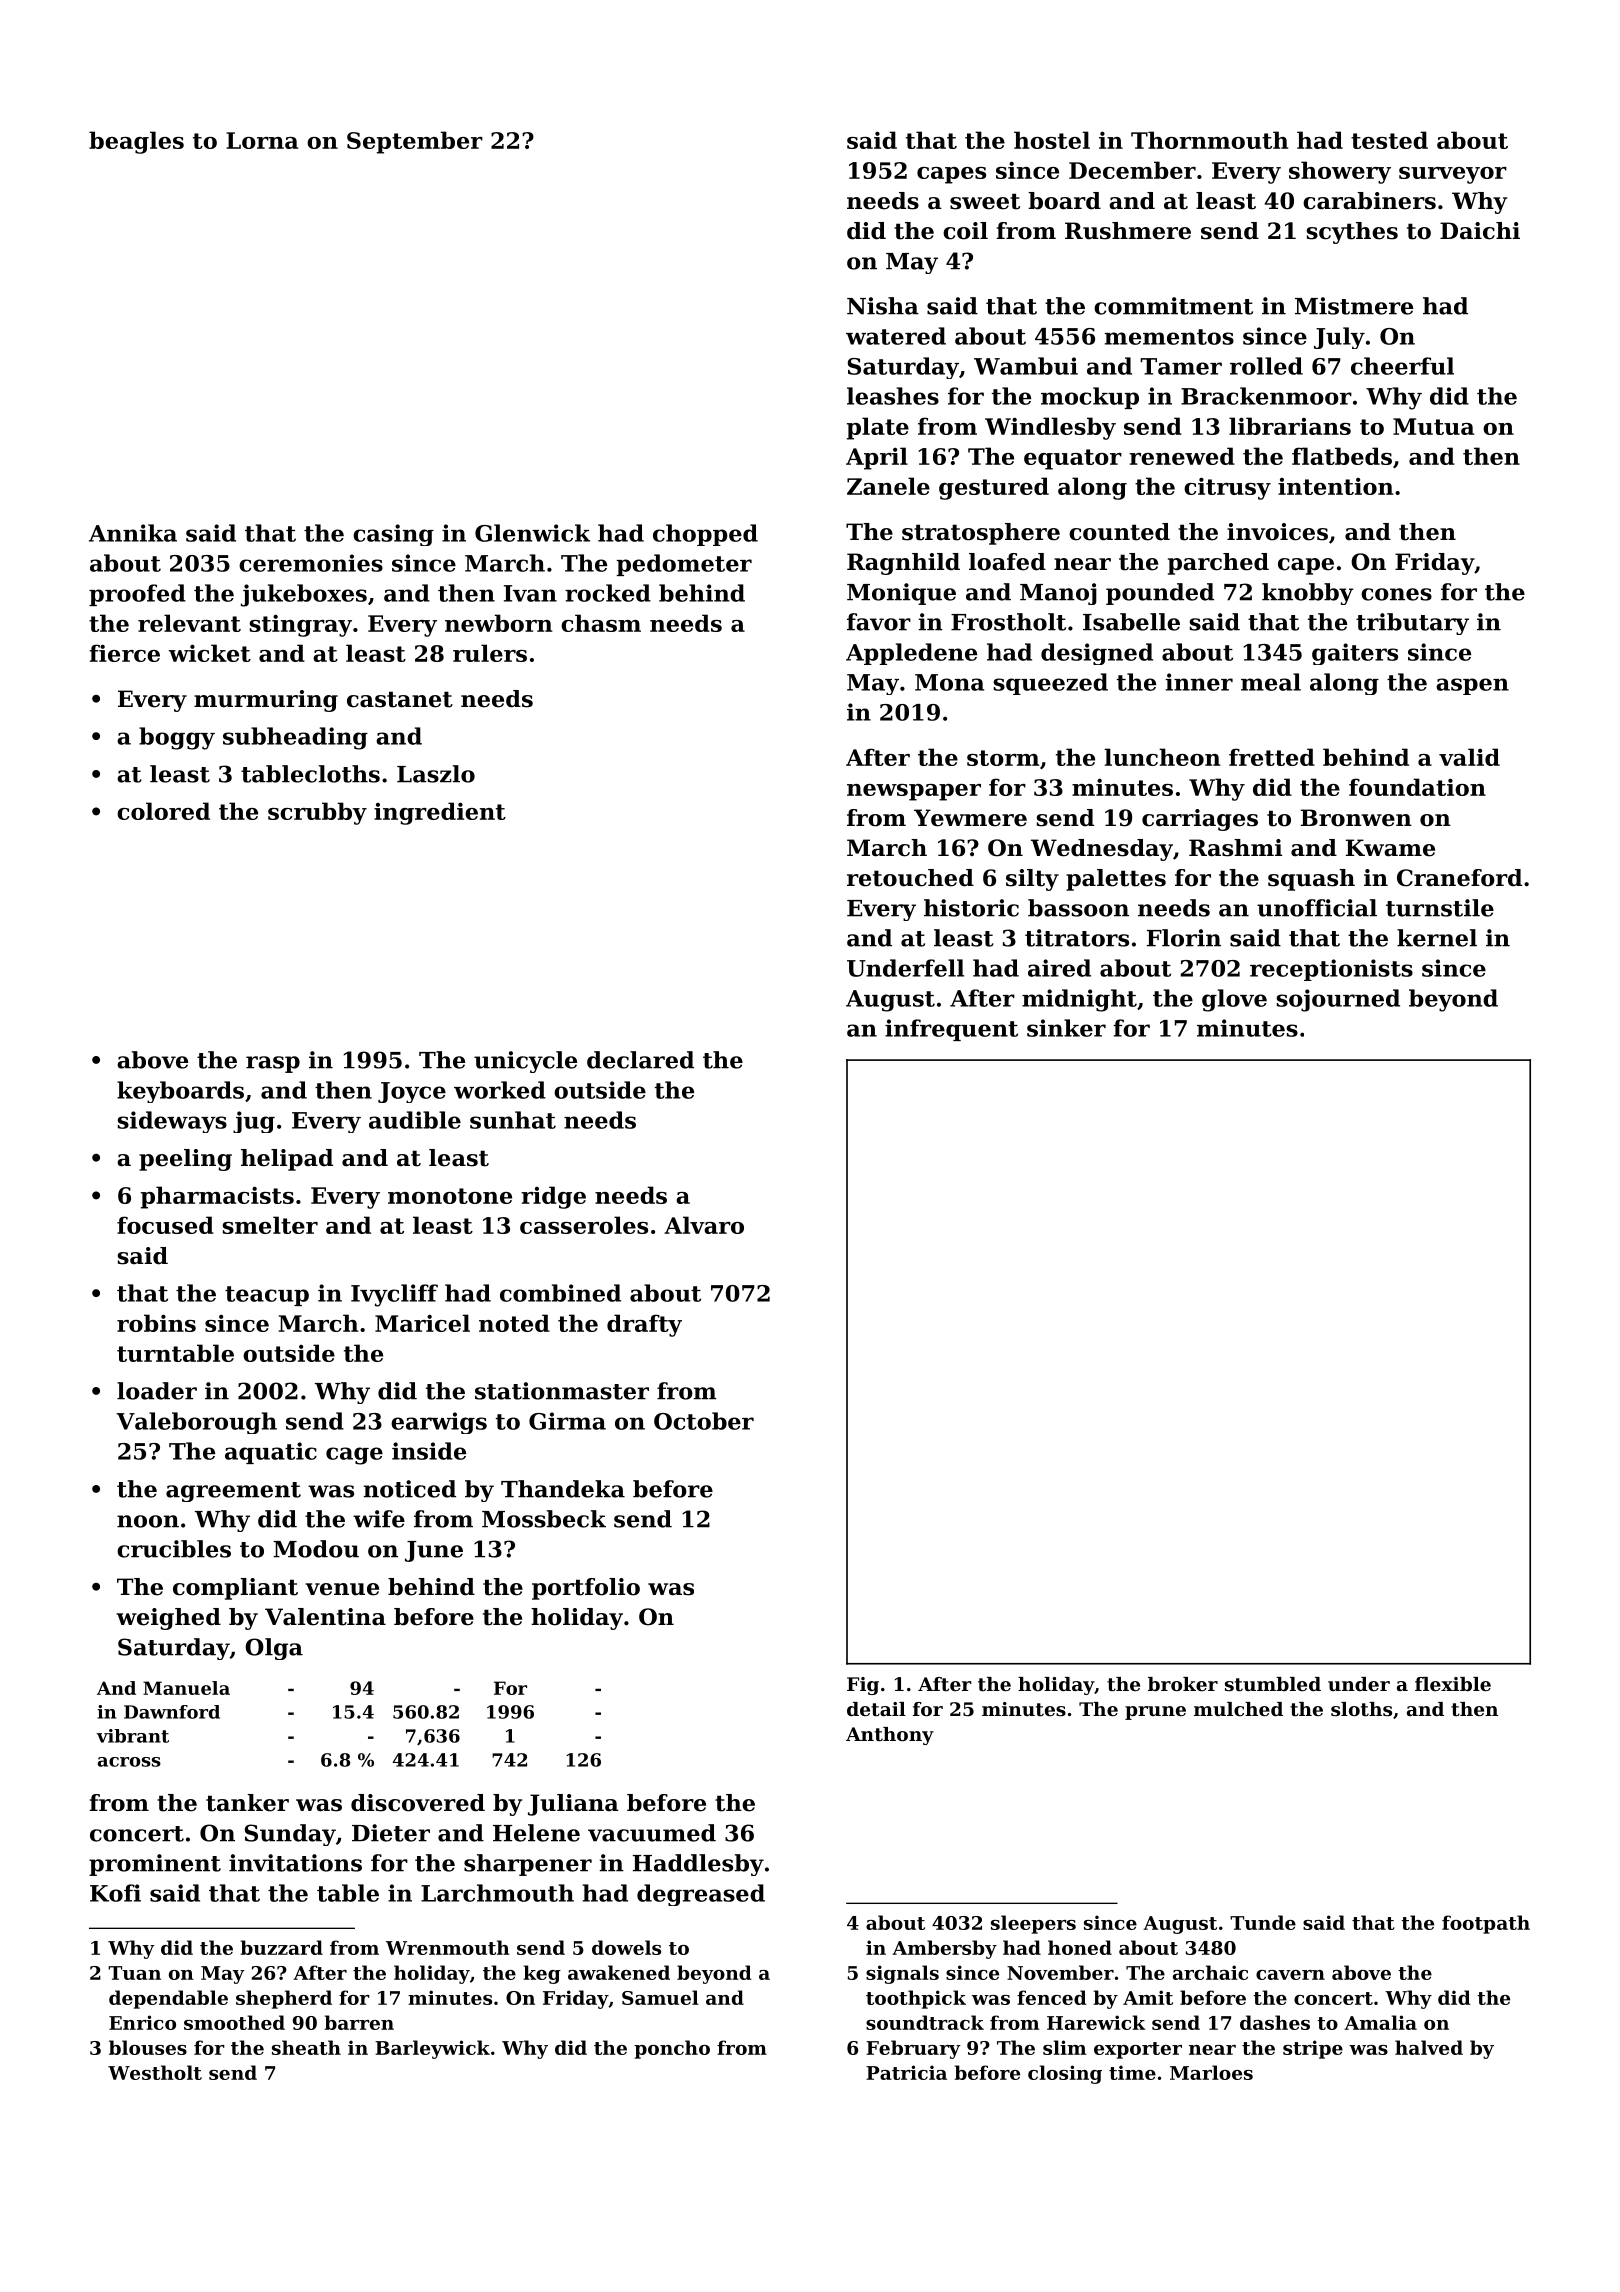 The height and width of the document is (2292, 1620). Describe the element at coordinates (1160, 594) in the document. I see `pounded` at that location.
